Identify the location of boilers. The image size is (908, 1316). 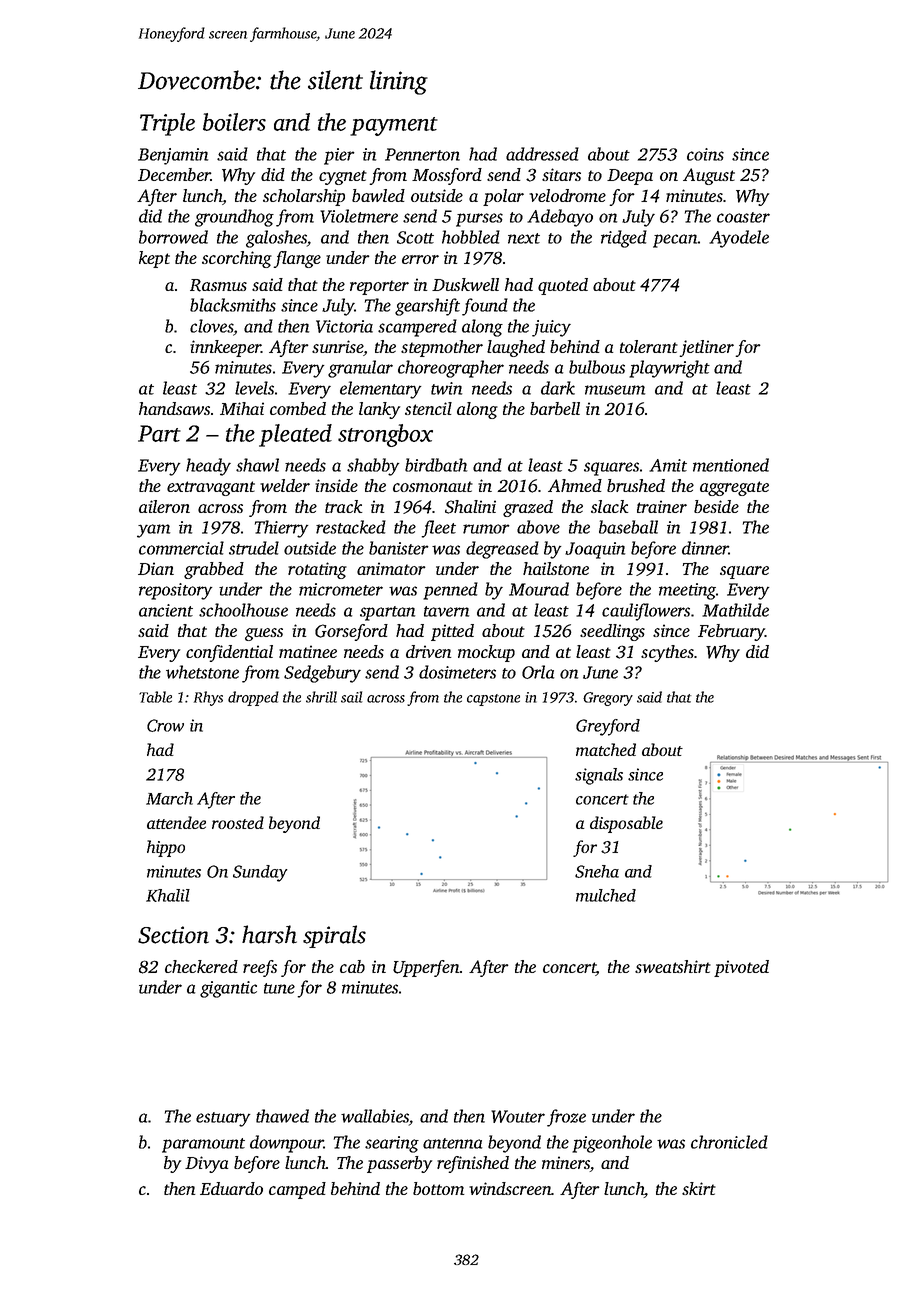
(234, 122).
